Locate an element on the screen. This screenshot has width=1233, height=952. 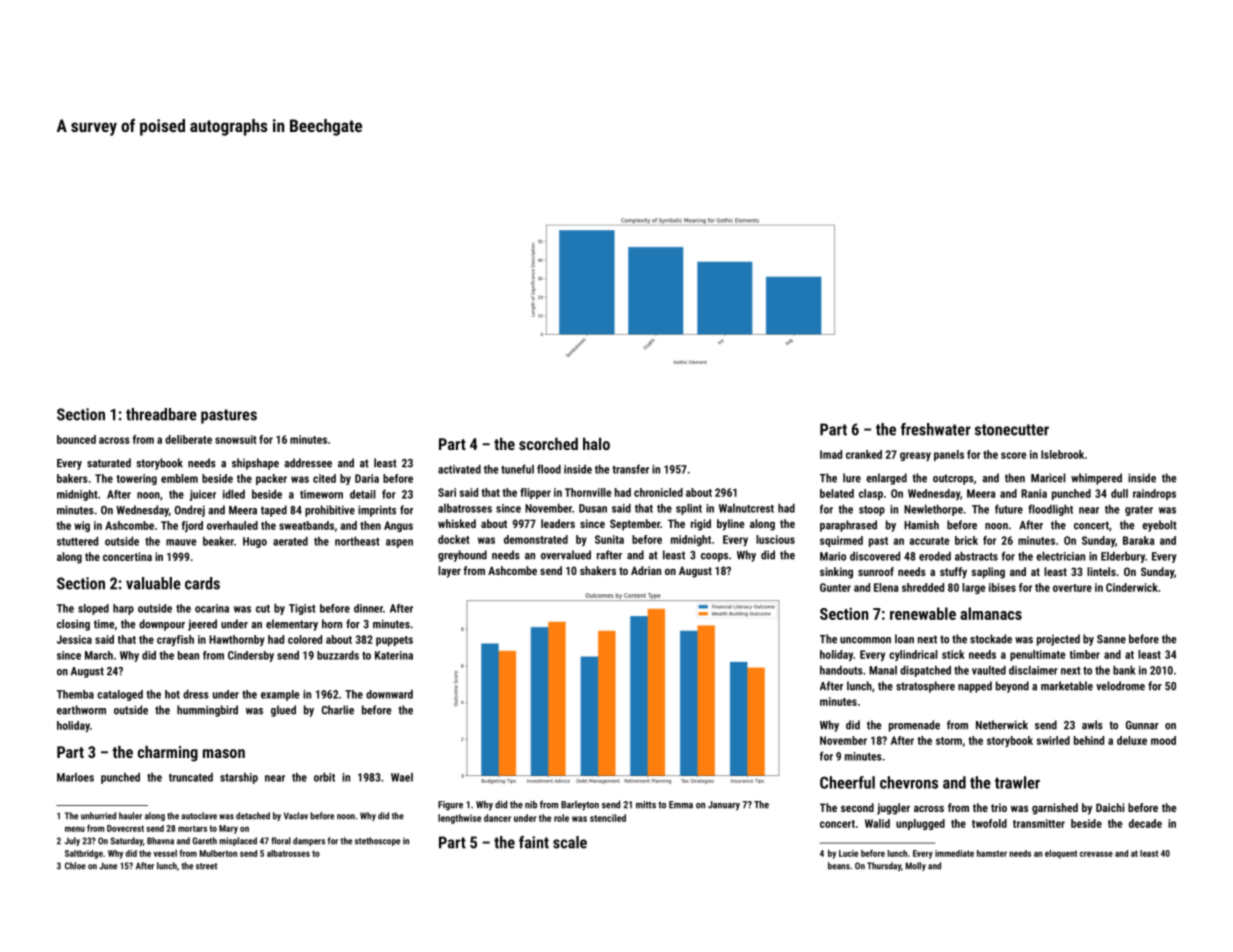
stonecutter is located at coordinates (1012, 430).
